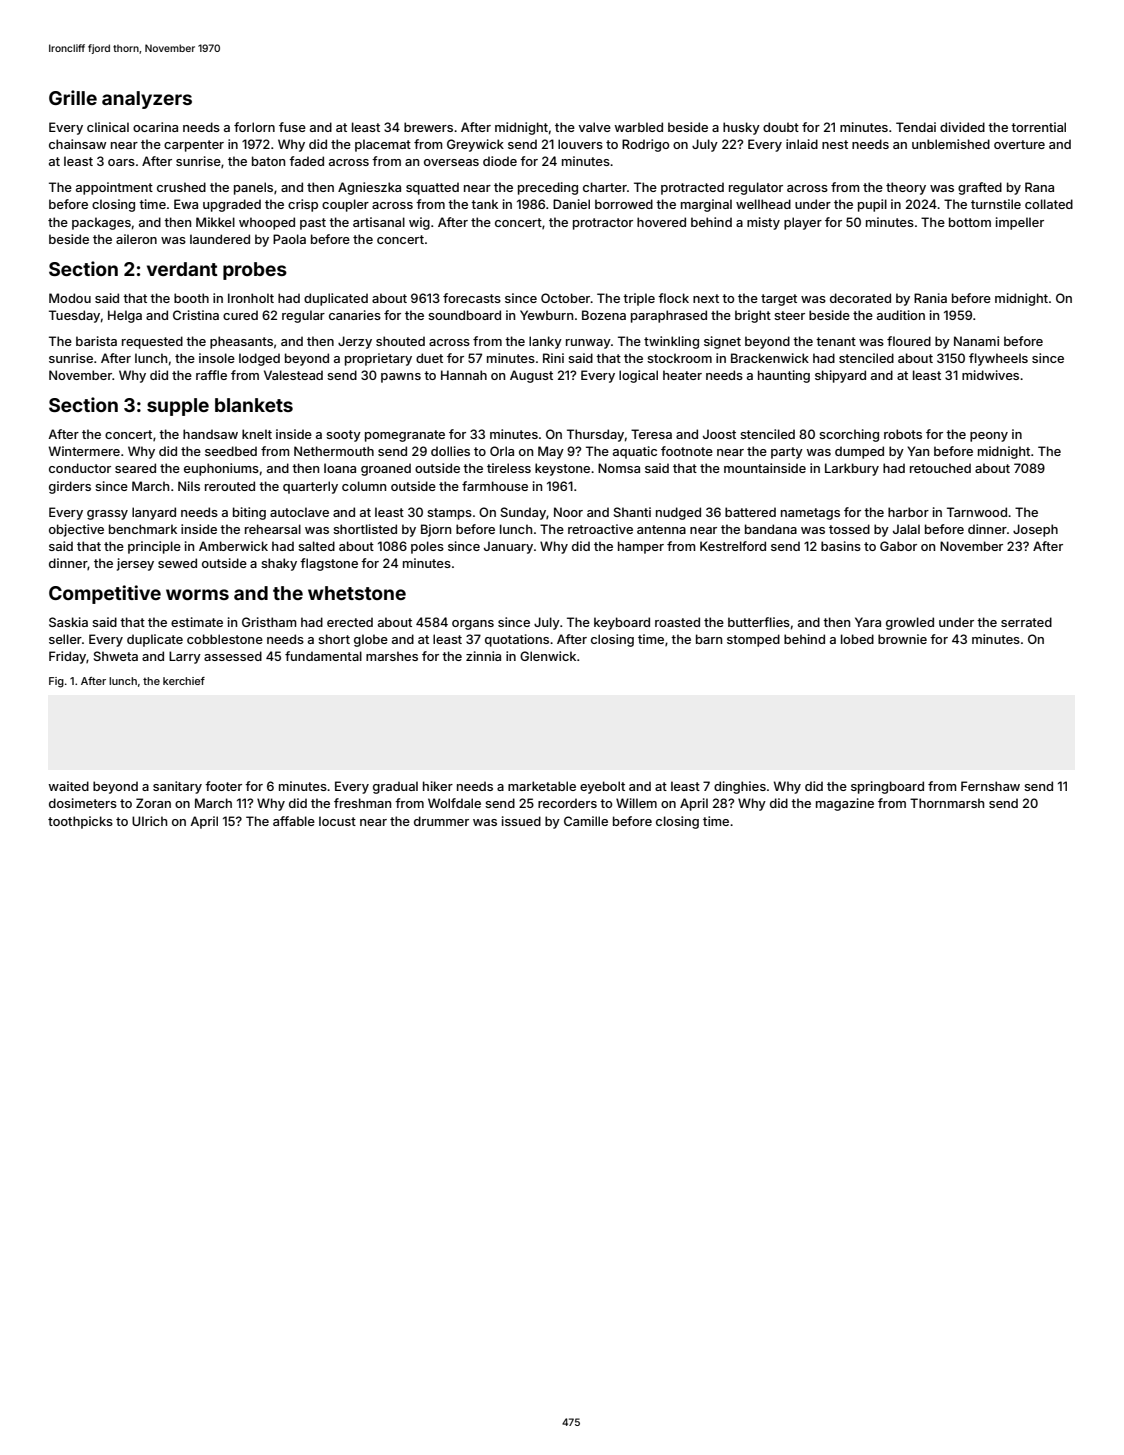 This image has width=1124, height=1455. Describe the element at coordinates (450, 451) in the image. I see `dollies` at that location.
